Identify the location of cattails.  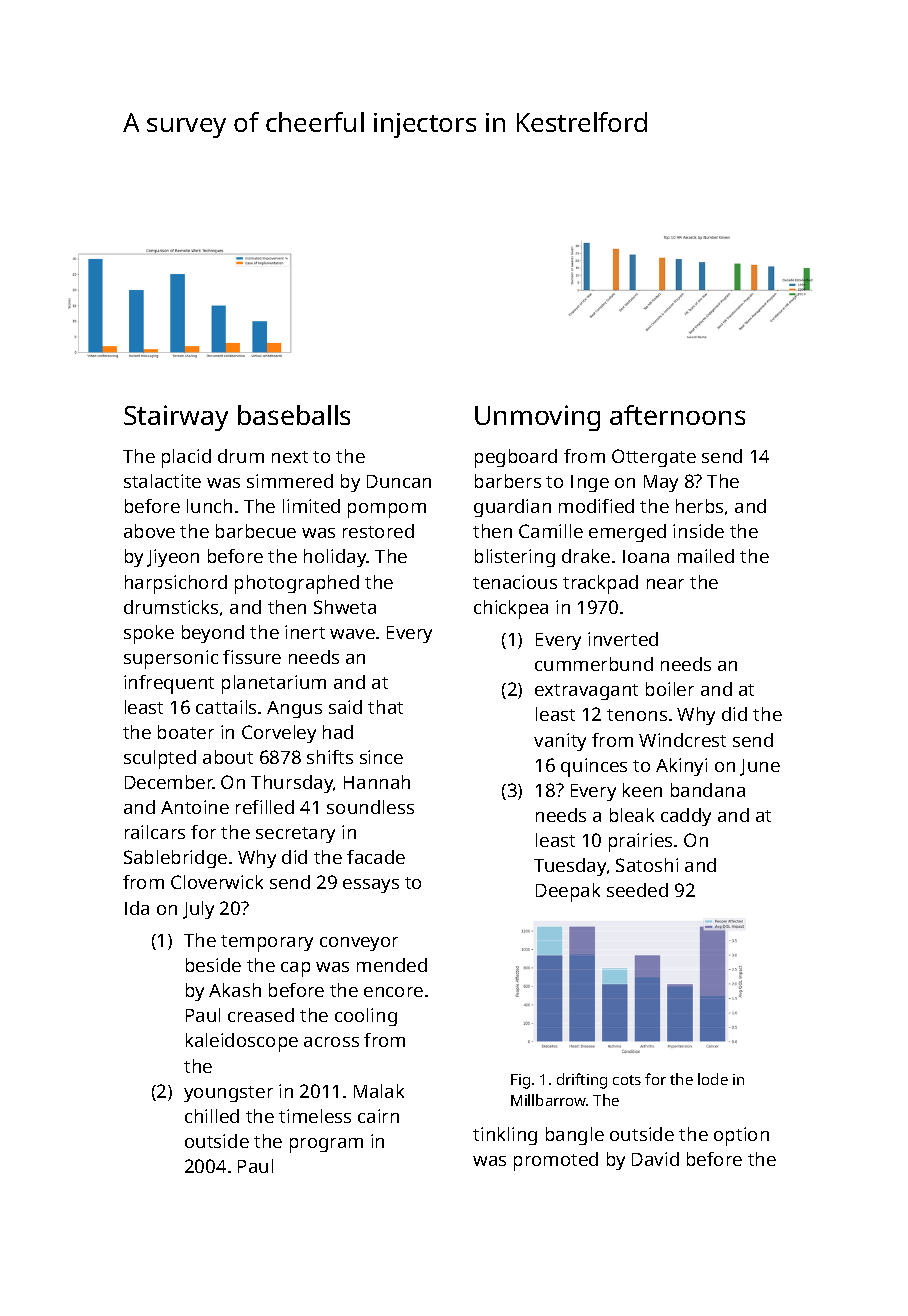
(226, 707).
